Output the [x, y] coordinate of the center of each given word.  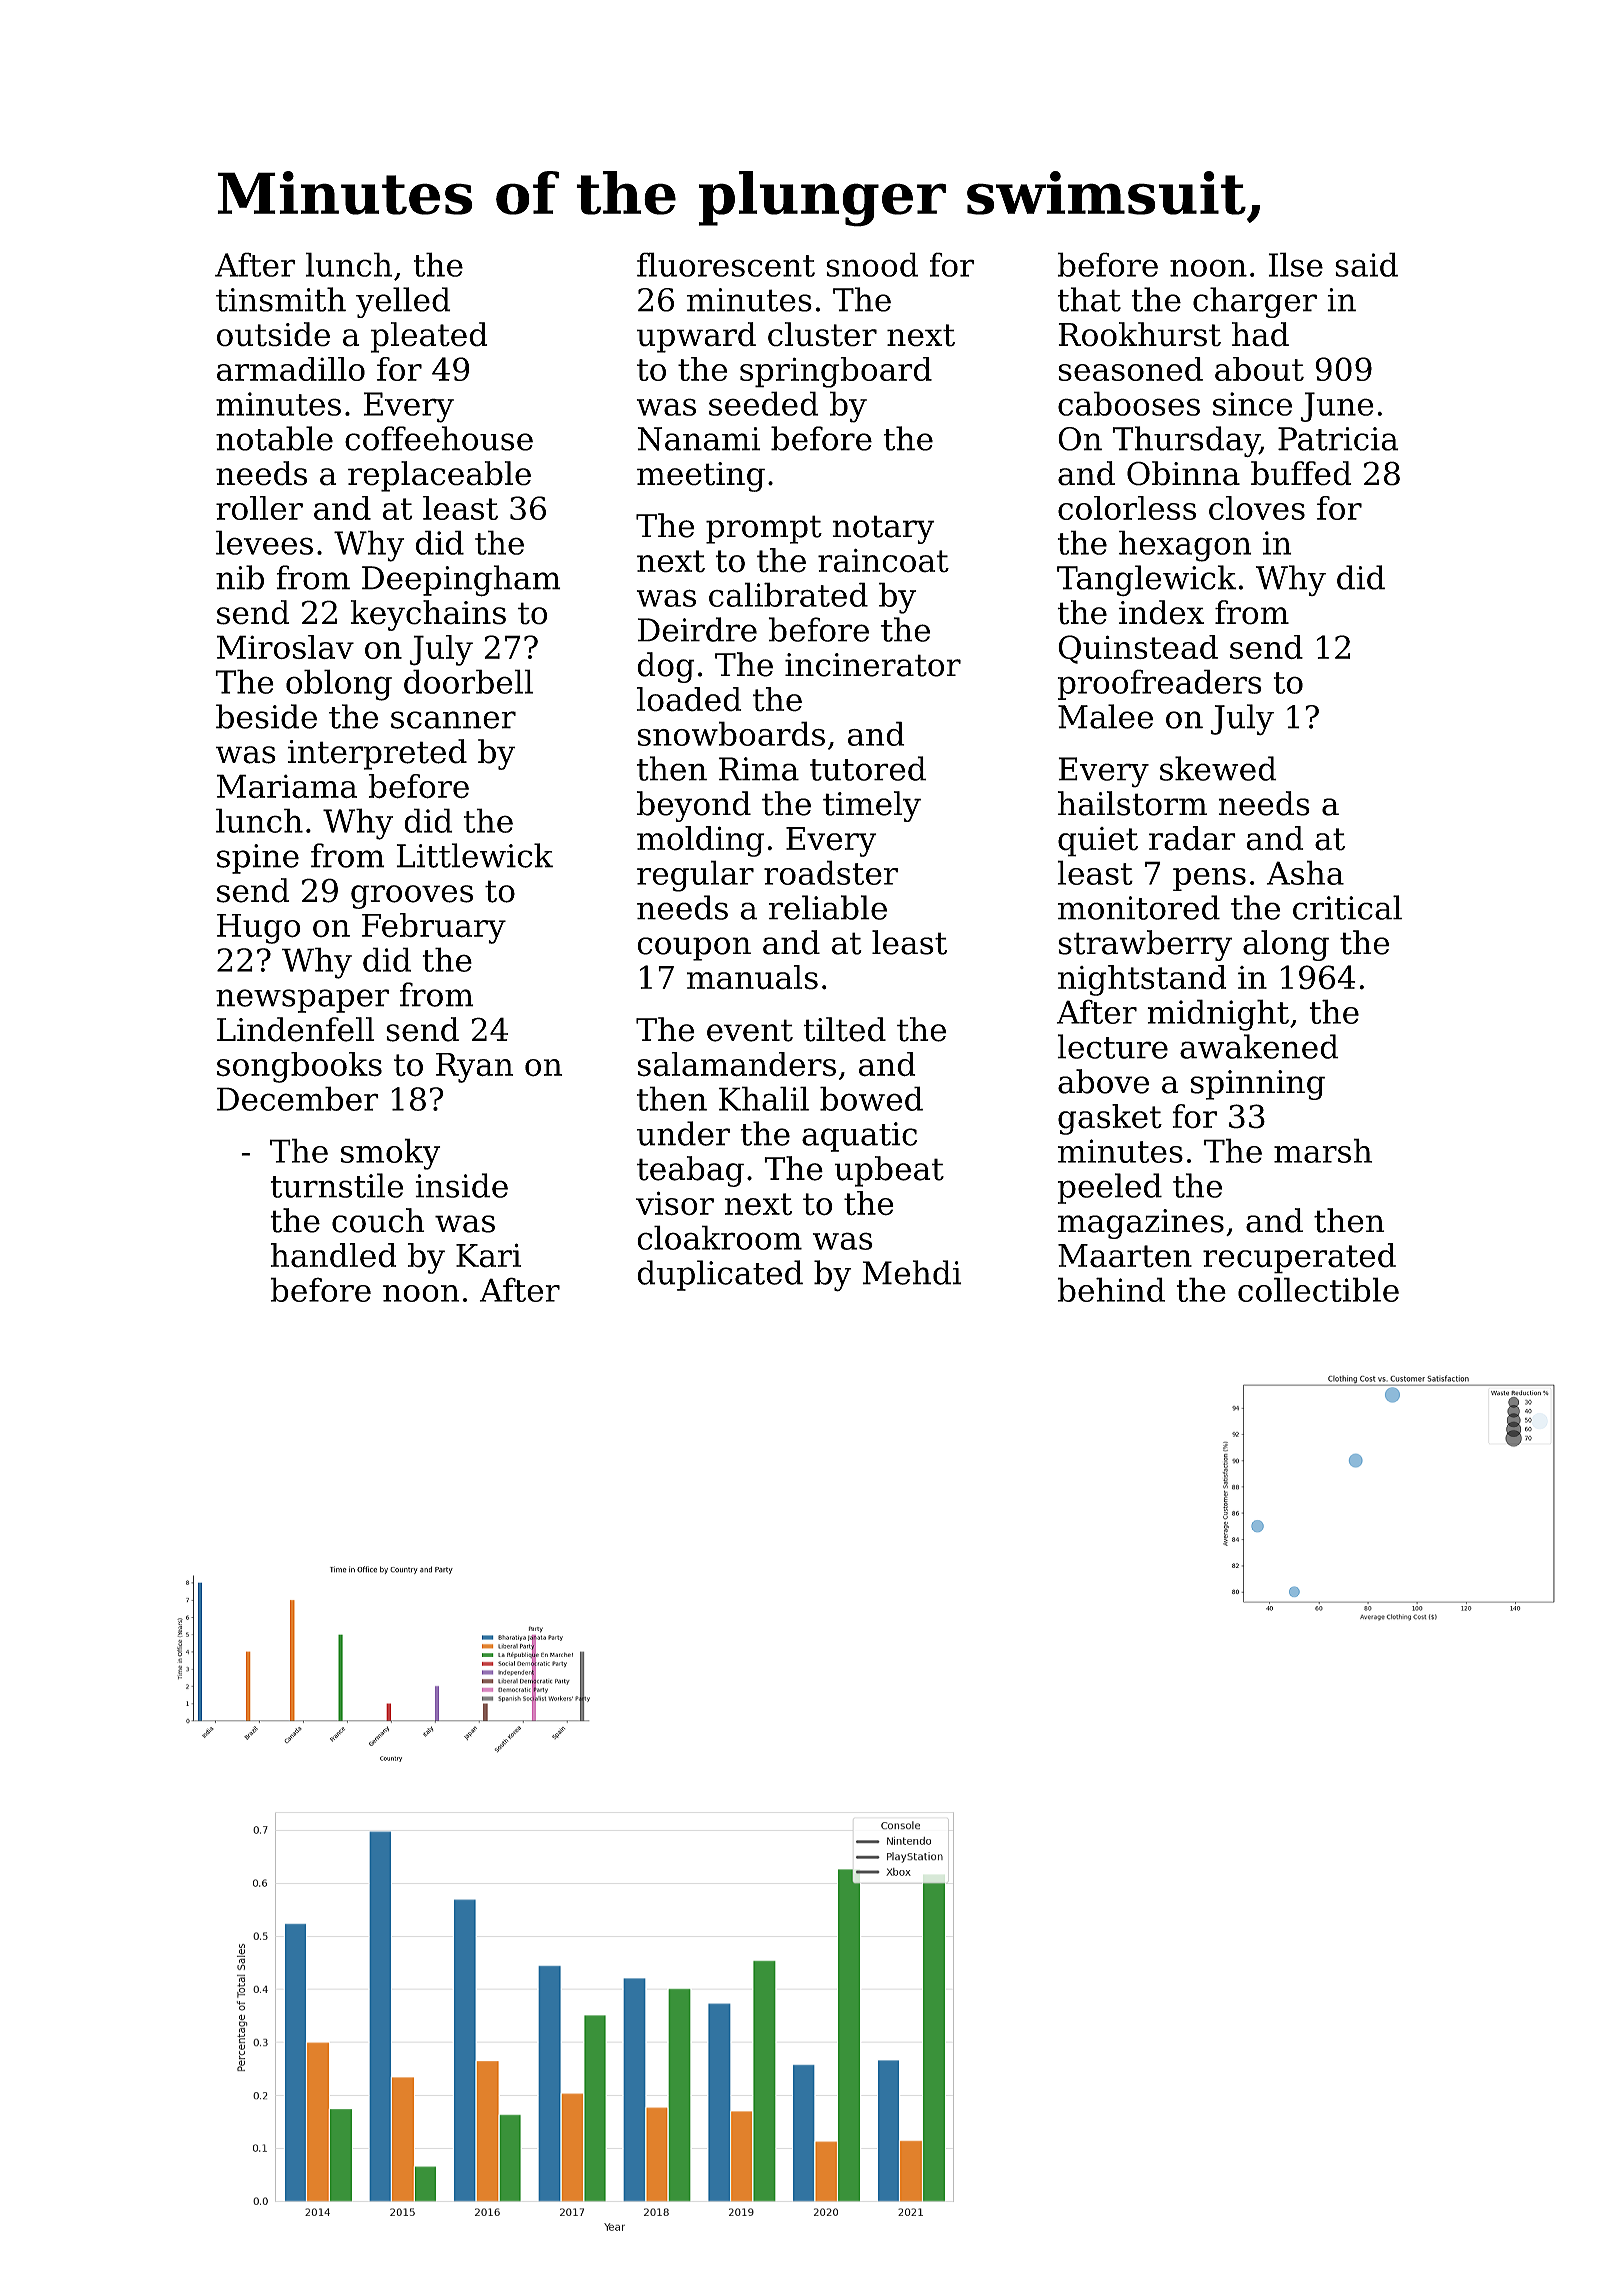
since [1252, 404]
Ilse [1295, 264]
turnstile [336, 1185]
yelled [403, 302]
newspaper [302, 1001]
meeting [701, 477]
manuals [752, 977]
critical [1347, 907]
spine [258, 859]
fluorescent [726, 264]
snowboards [731, 733]
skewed [1218, 768]
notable [274, 438]
